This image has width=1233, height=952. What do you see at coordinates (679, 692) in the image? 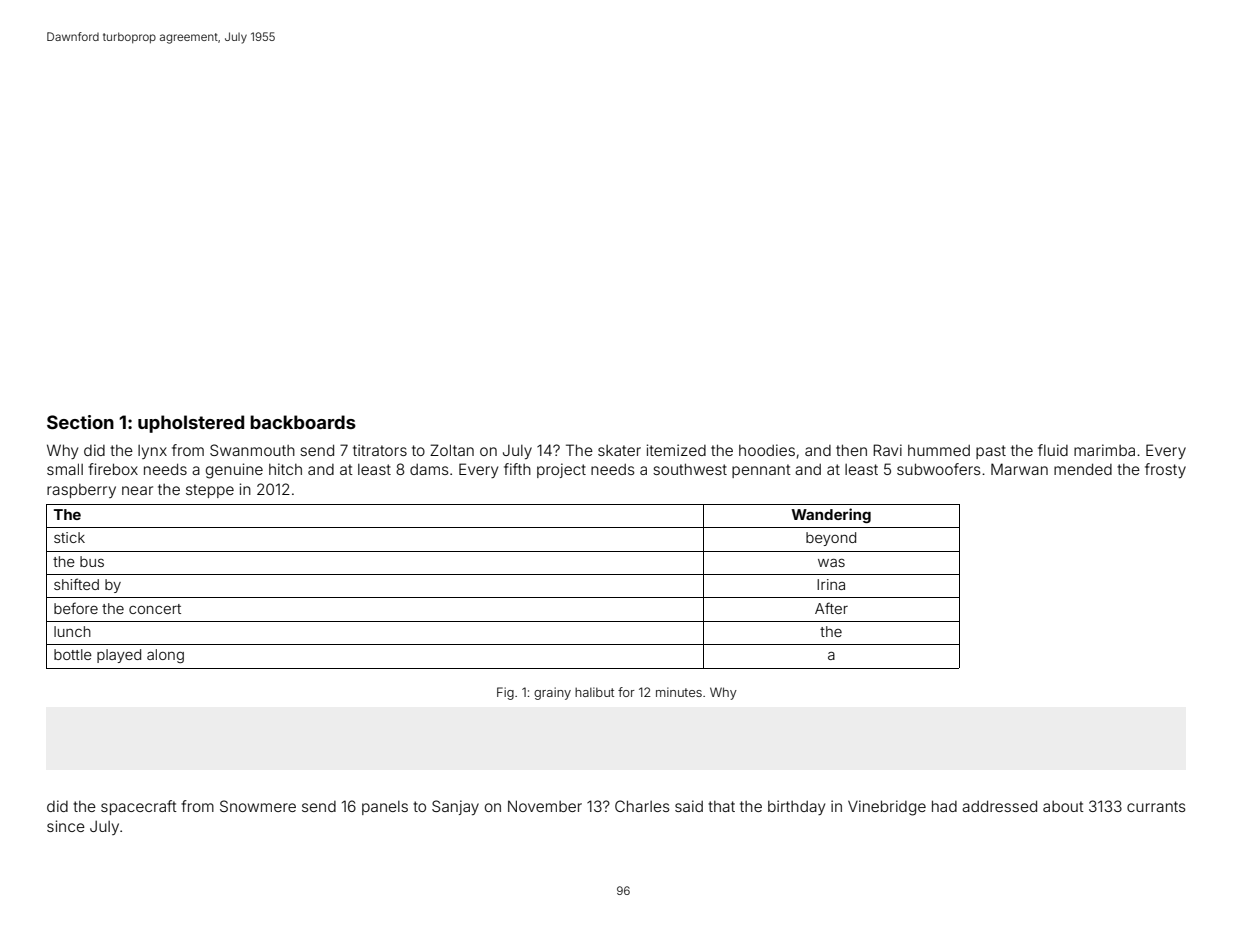
I see `minutes` at bounding box center [679, 692].
